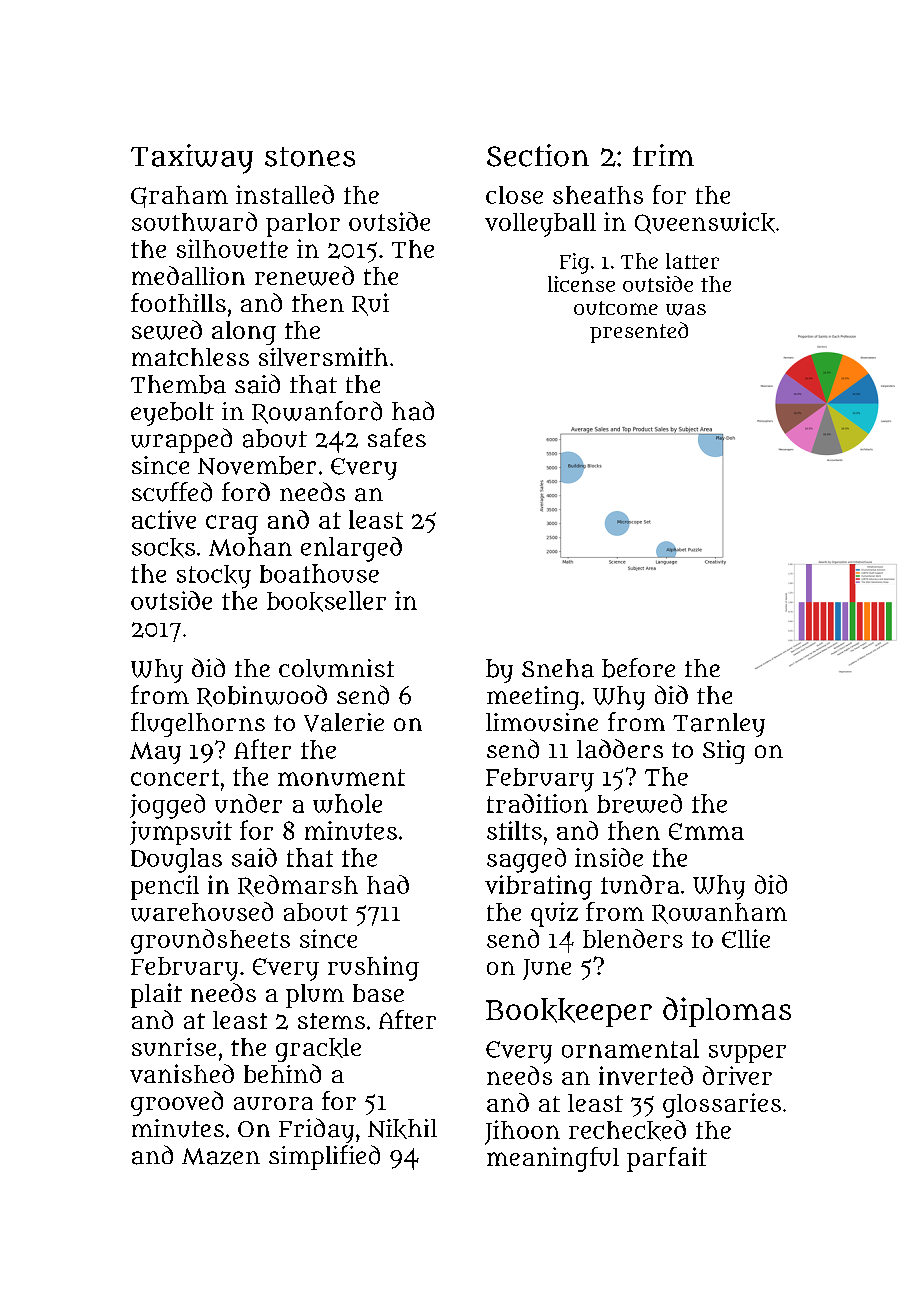 The height and width of the screenshot is (1311, 924). What do you see at coordinates (639, 332) in the screenshot?
I see `presented` at bounding box center [639, 332].
